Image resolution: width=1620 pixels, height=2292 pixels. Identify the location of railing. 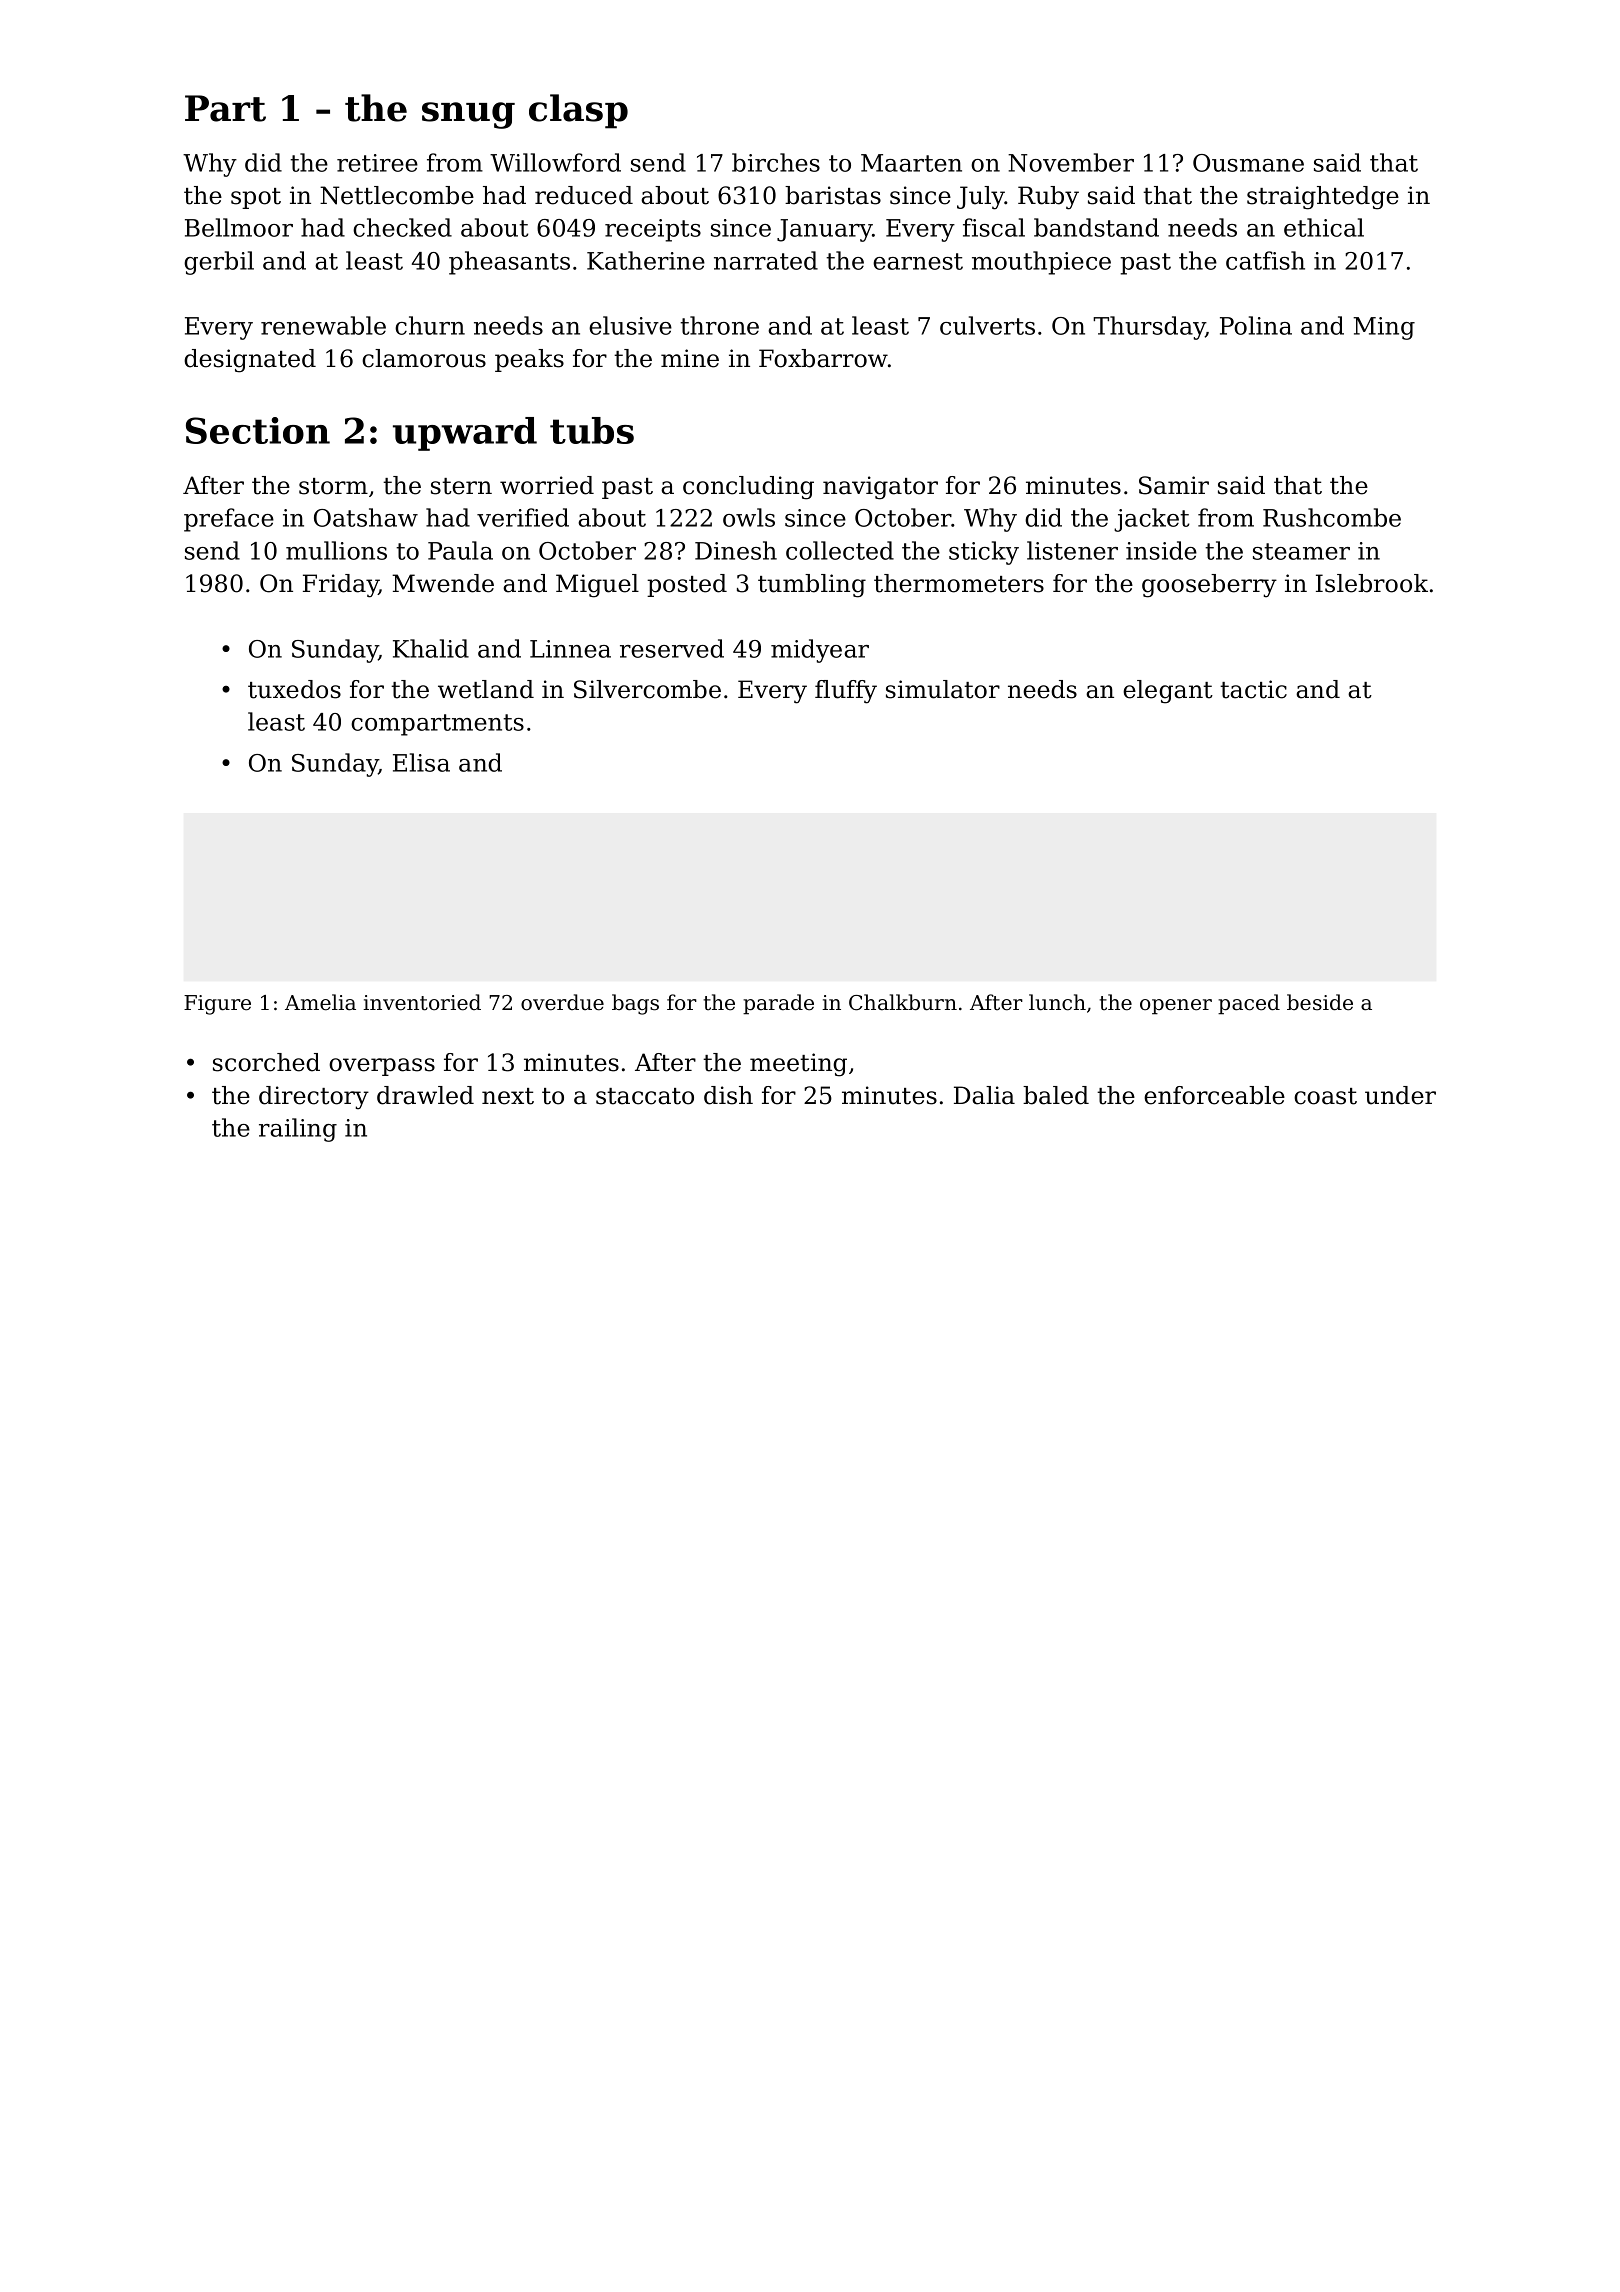
(298, 1130).
